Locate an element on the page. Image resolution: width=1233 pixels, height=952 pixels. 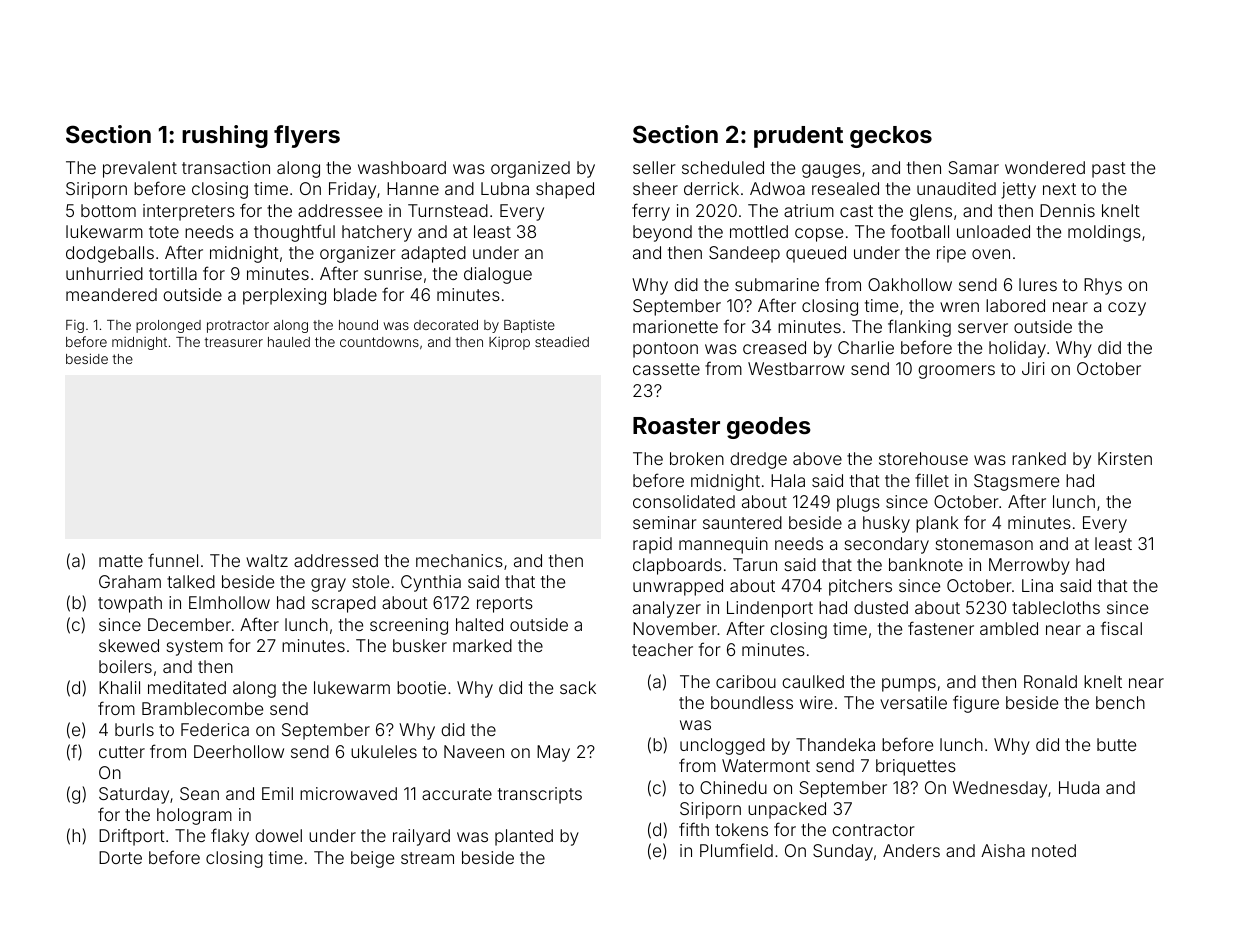
cozy is located at coordinates (1127, 309).
